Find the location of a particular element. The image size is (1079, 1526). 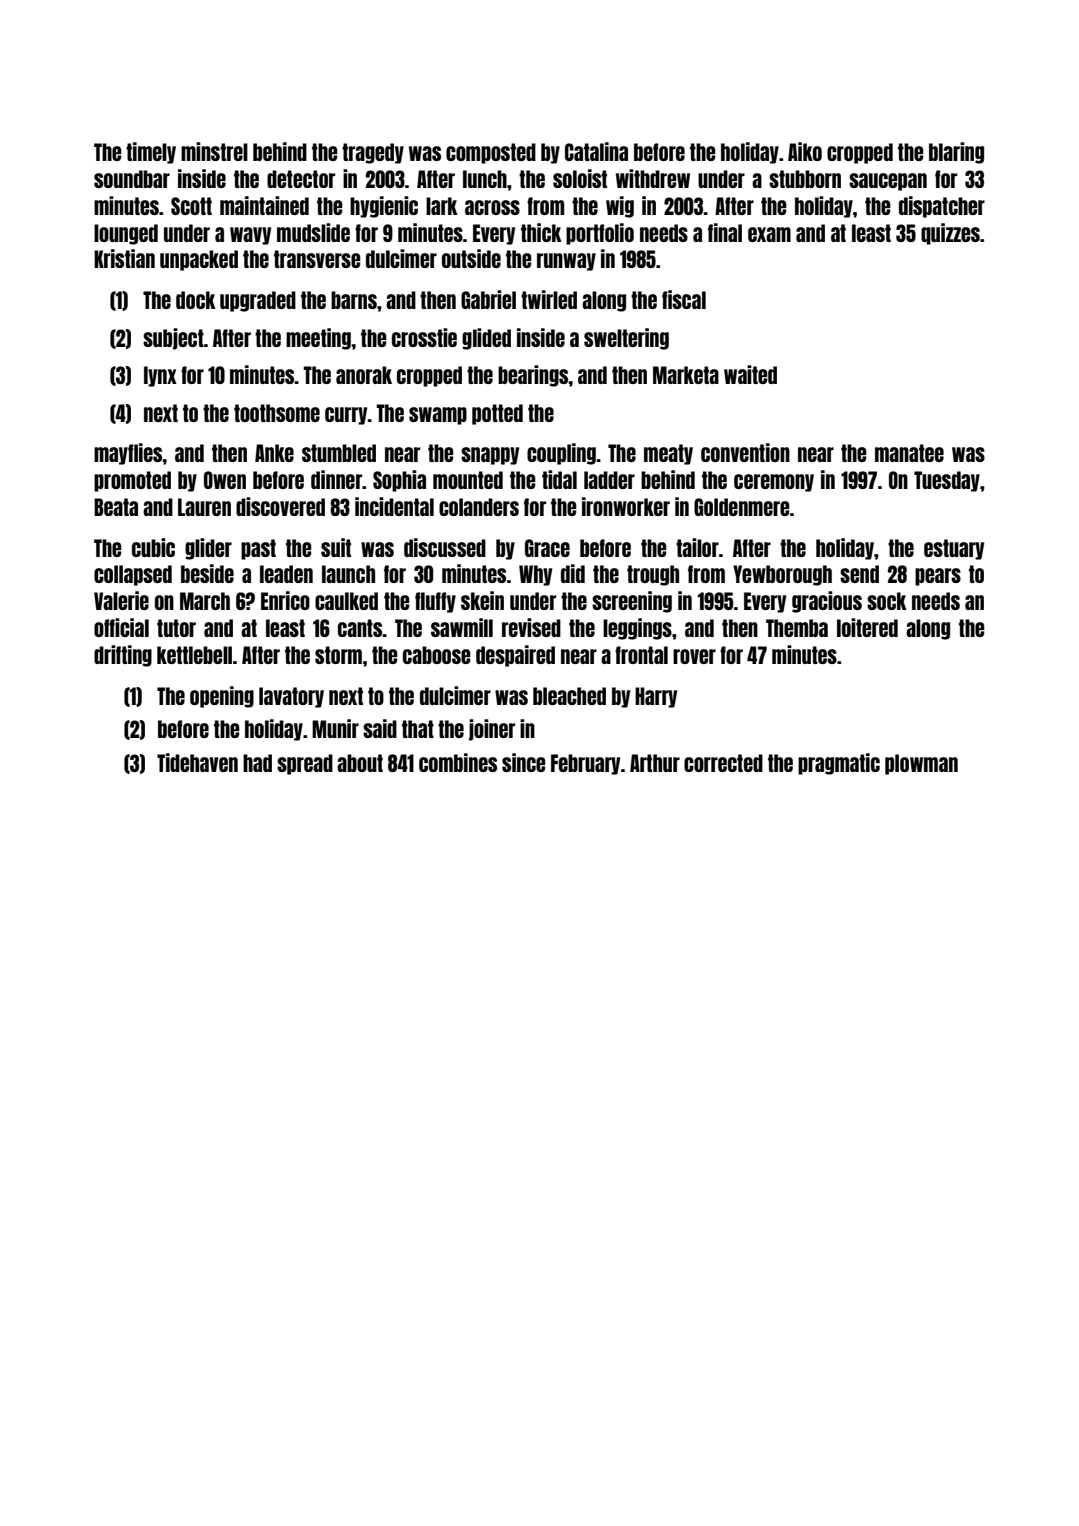

final is located at coordinates (725, 232).
